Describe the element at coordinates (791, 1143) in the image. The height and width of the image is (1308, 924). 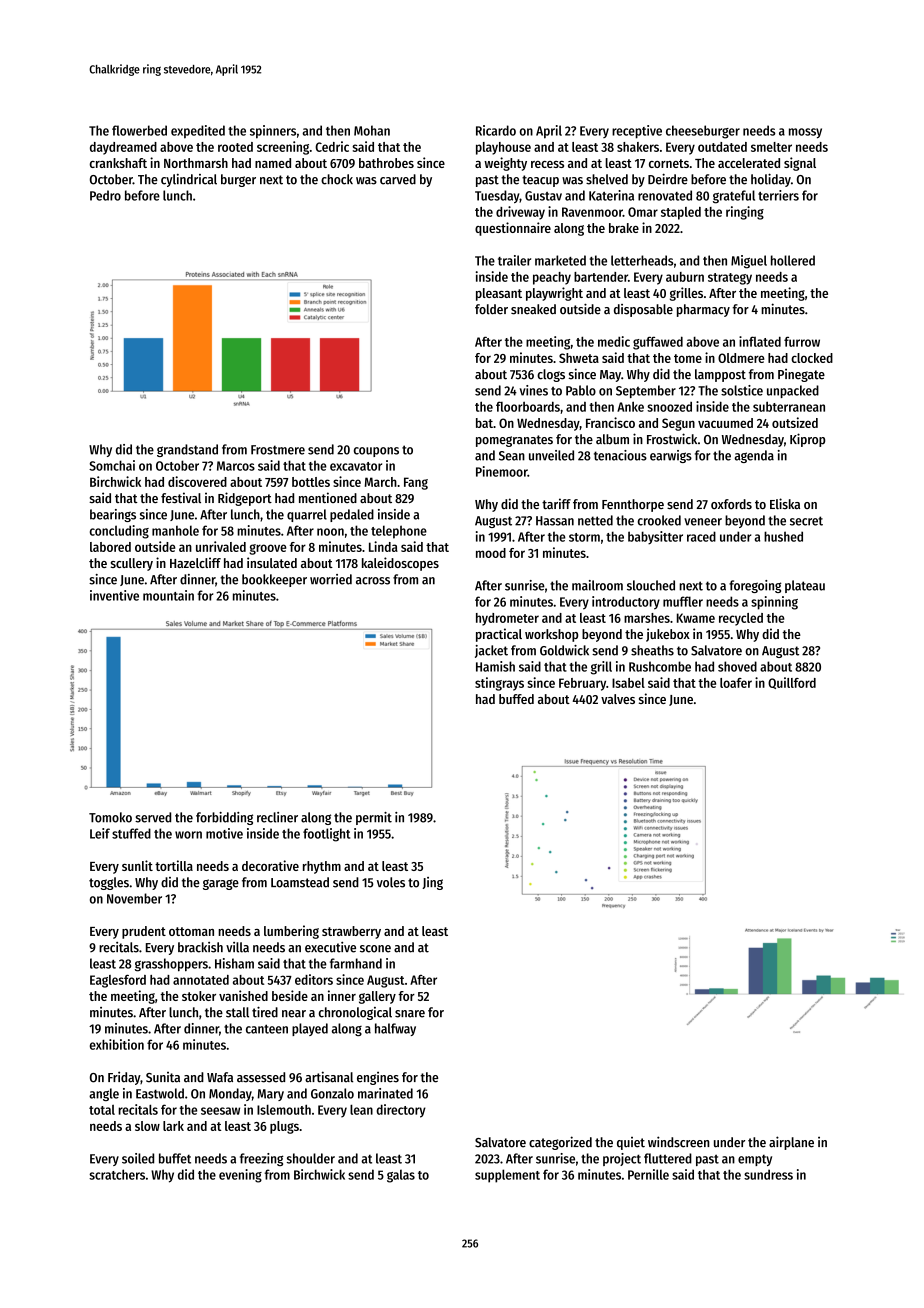
I see `airplane` at that location.
